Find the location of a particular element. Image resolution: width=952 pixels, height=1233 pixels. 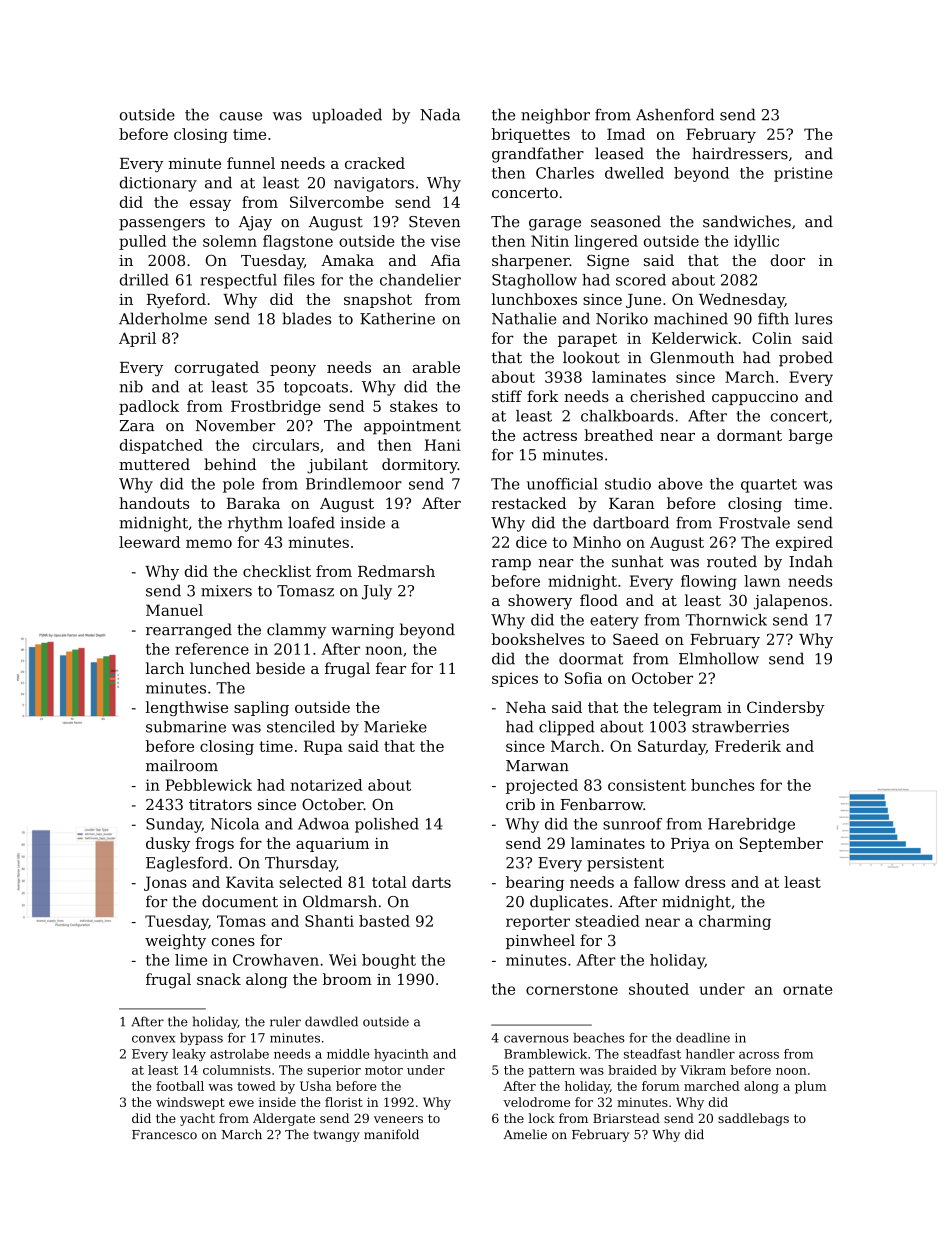

funnel is located at coordinates (251, 163).
